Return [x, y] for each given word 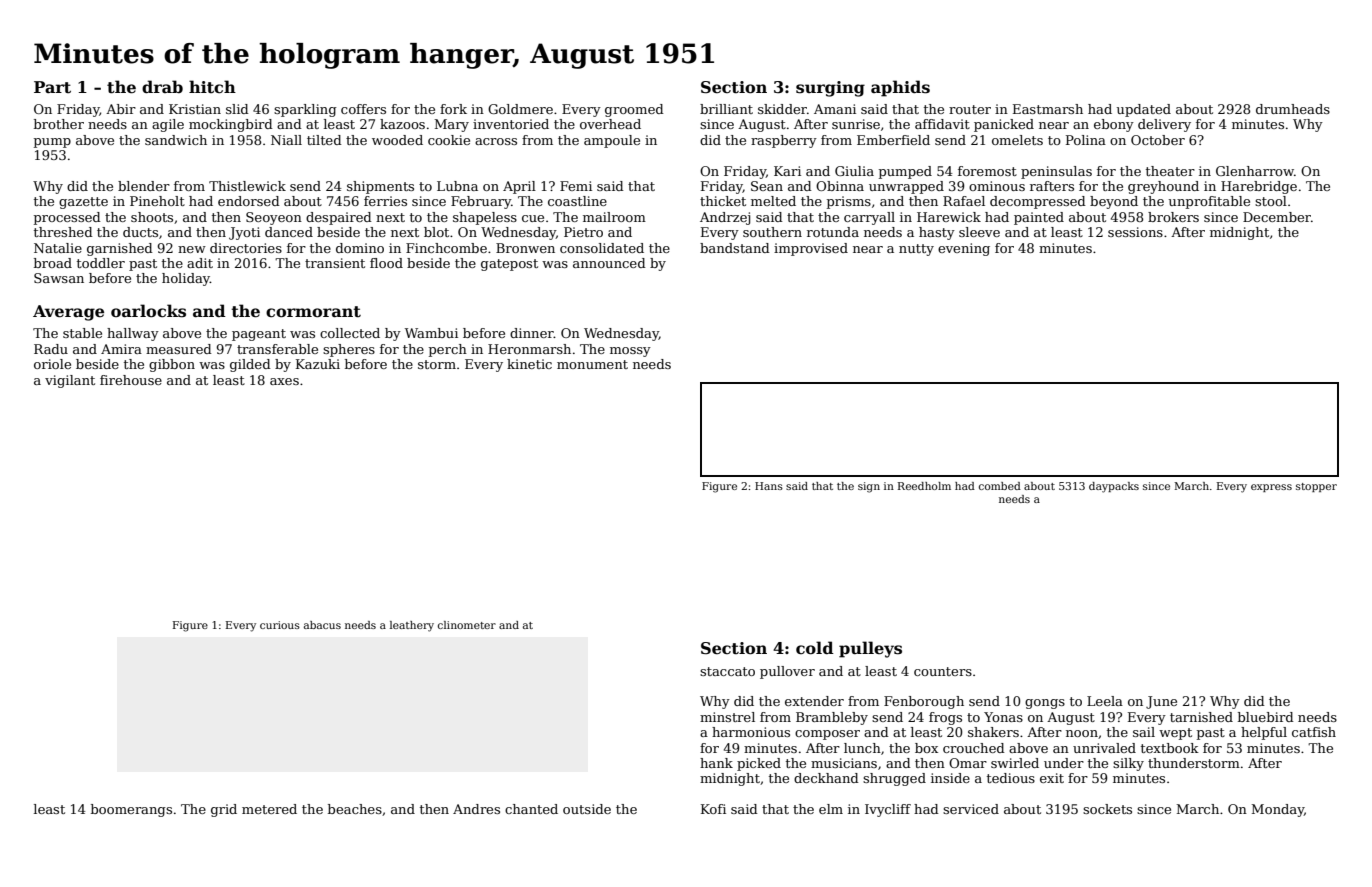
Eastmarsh [1048, 109]
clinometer [467, 625]
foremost [987, 171]
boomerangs [131, 810]
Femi [576, 186]
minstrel [727, 717]
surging [830, 89]
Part [52, 87]
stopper [1316, 487]
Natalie [58, 248]
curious [280, 625]
